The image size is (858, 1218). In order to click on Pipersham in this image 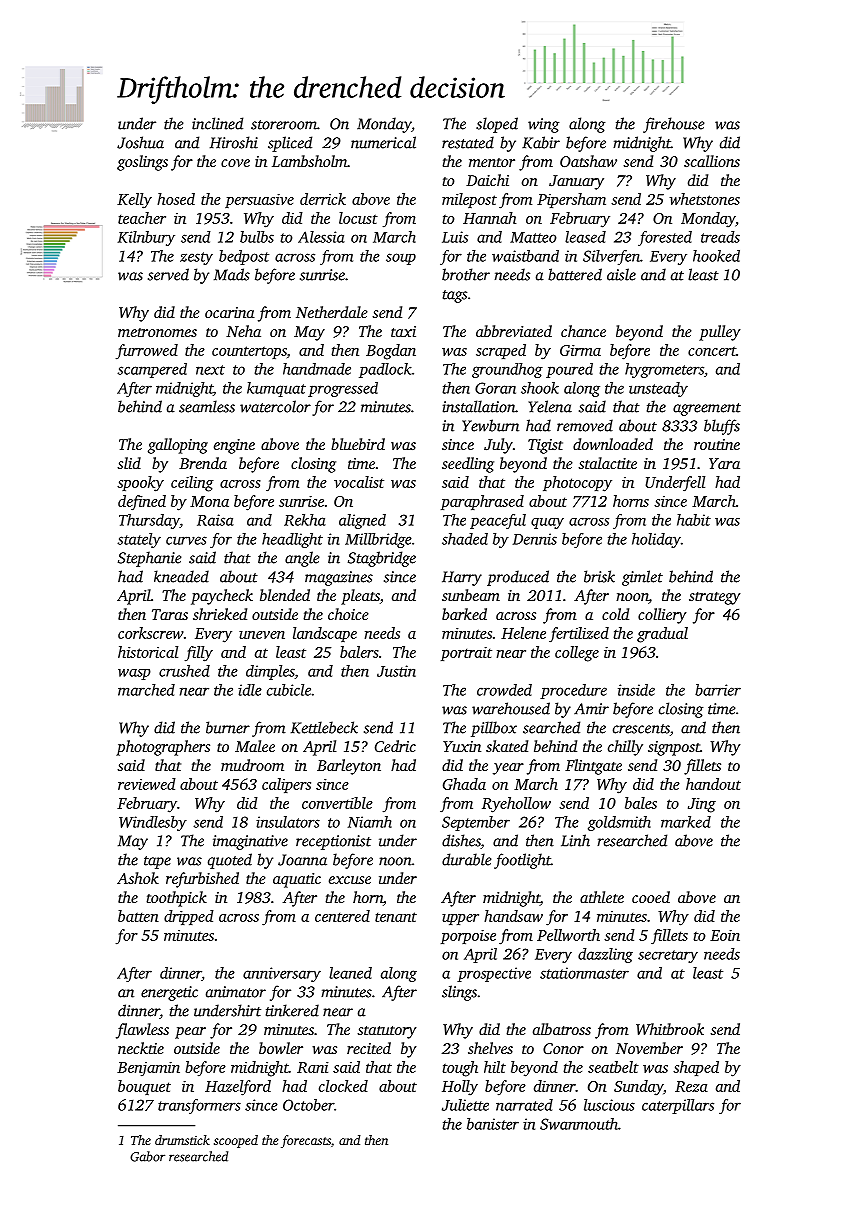, I will do `click(571, 200)`.
